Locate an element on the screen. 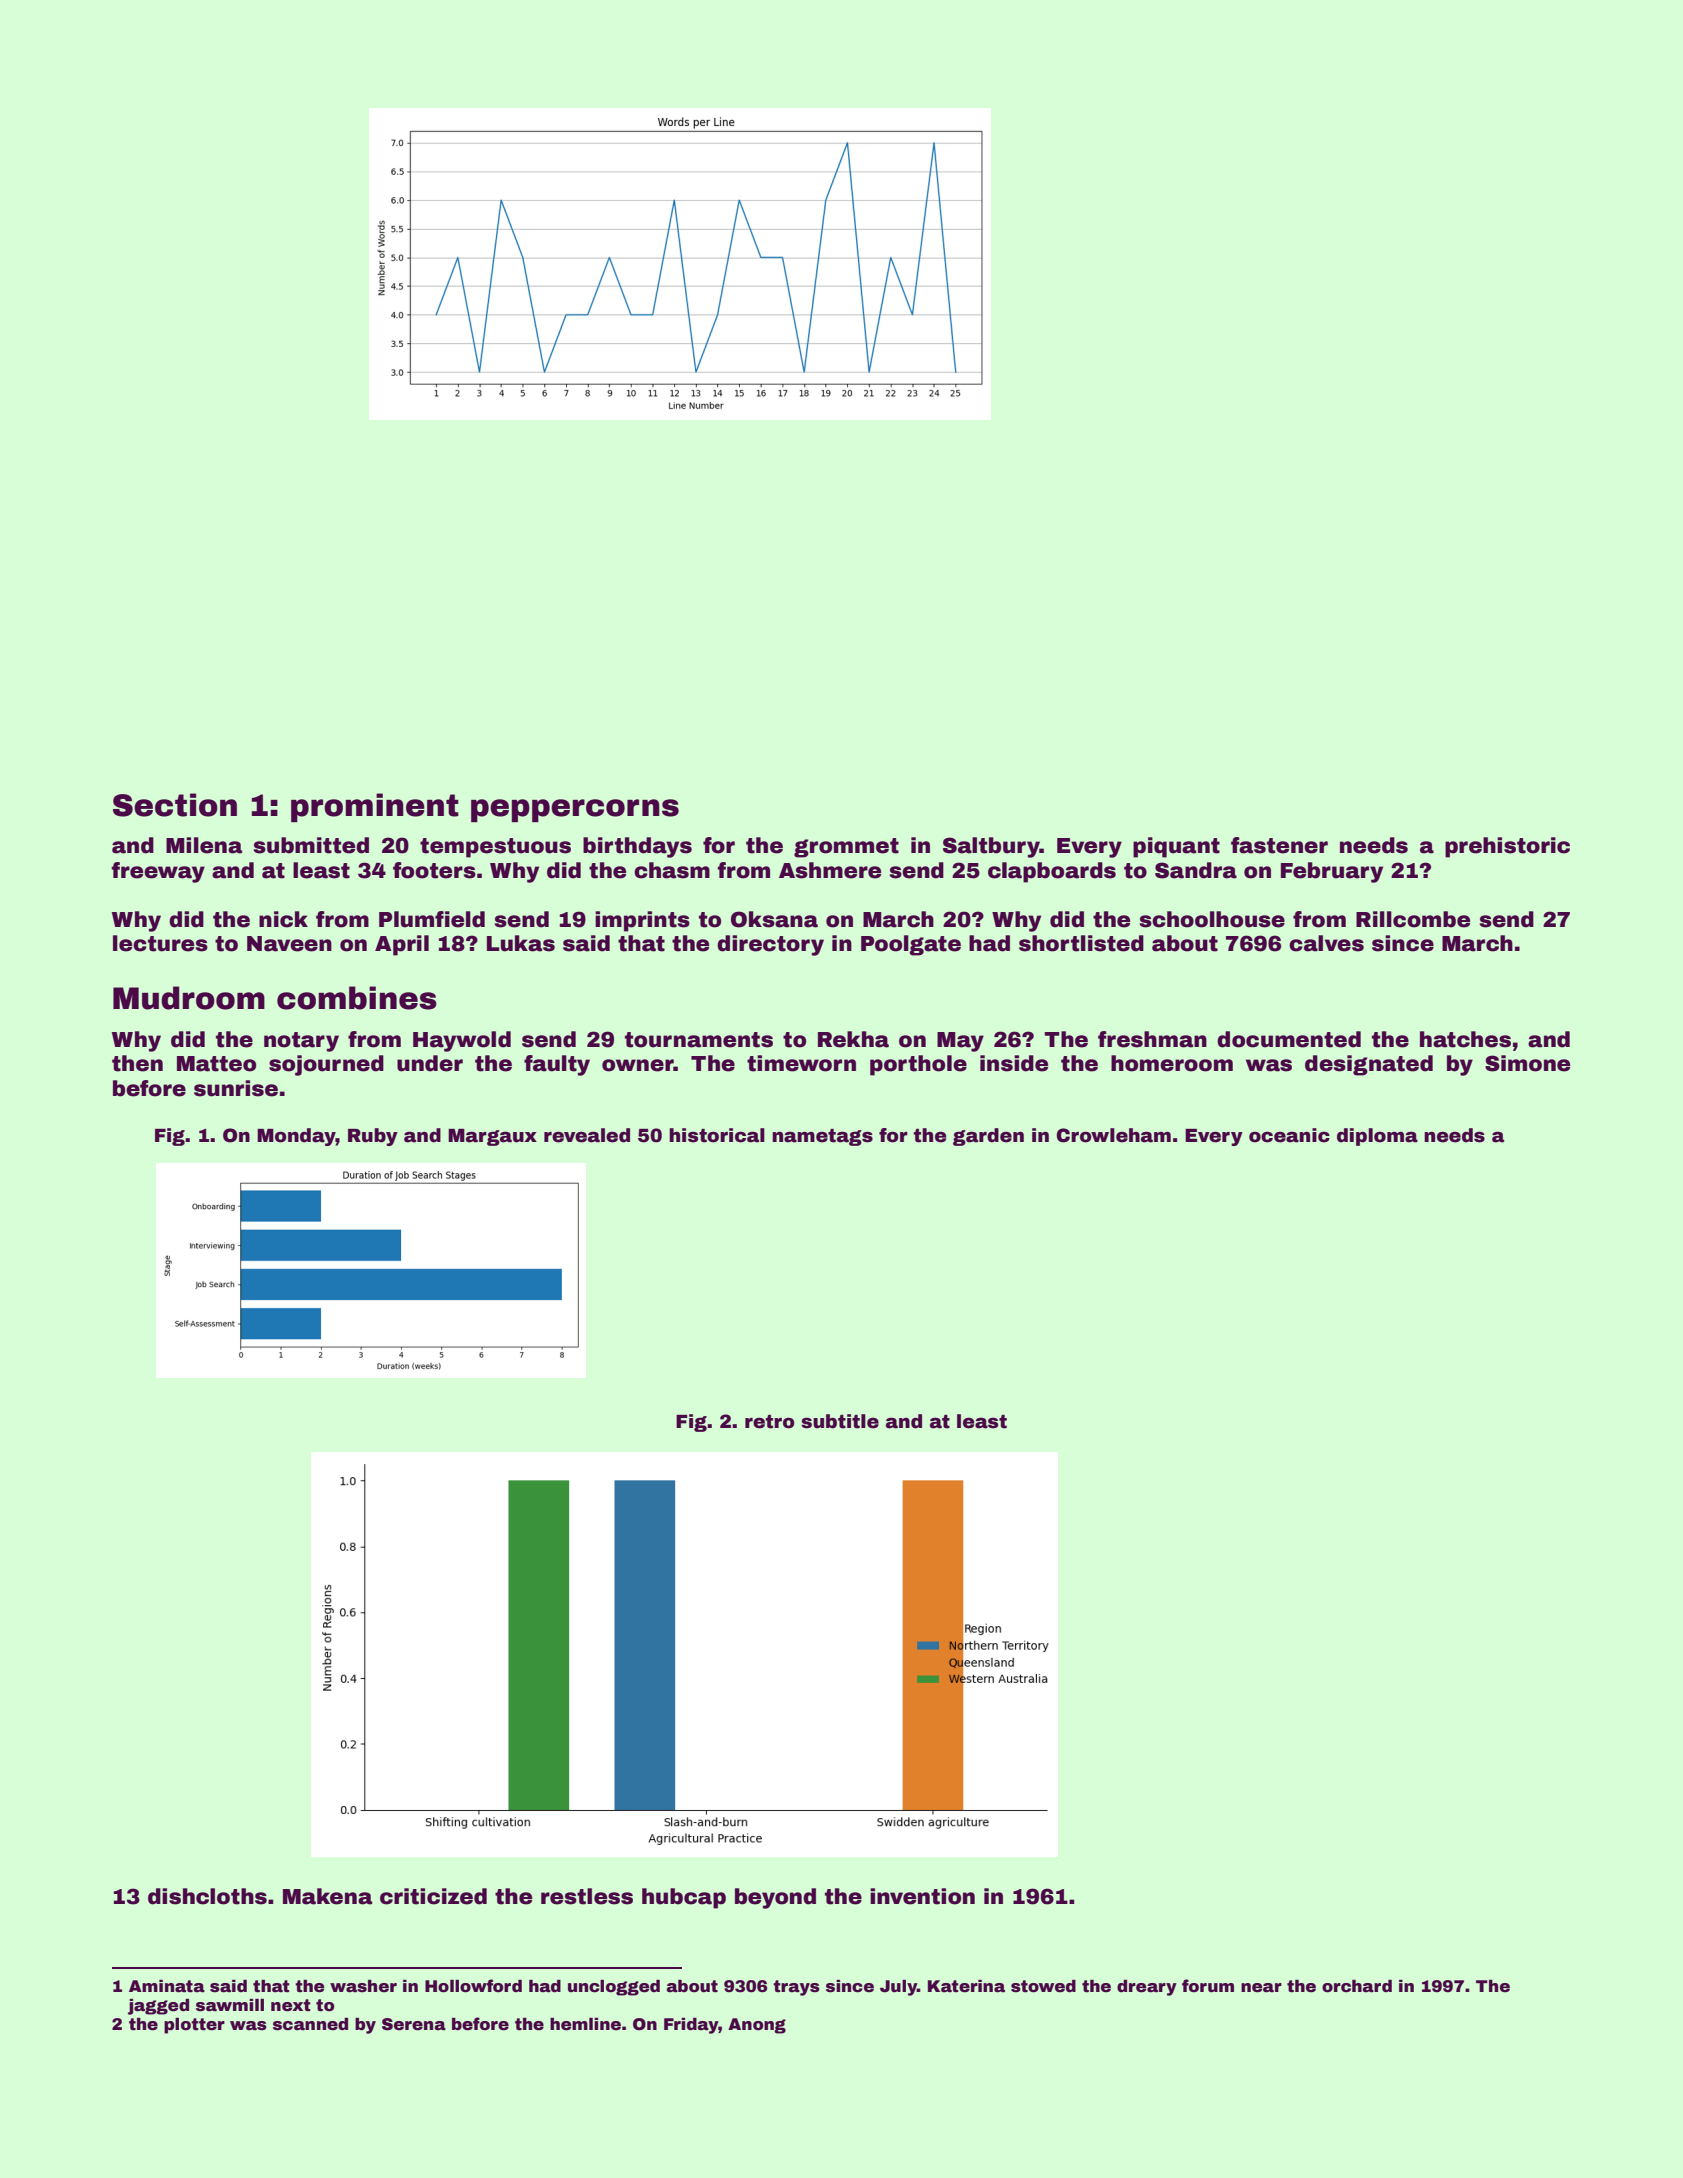 The image size is (1683, 2178). Anong is located at coordinates (757, 2026).
